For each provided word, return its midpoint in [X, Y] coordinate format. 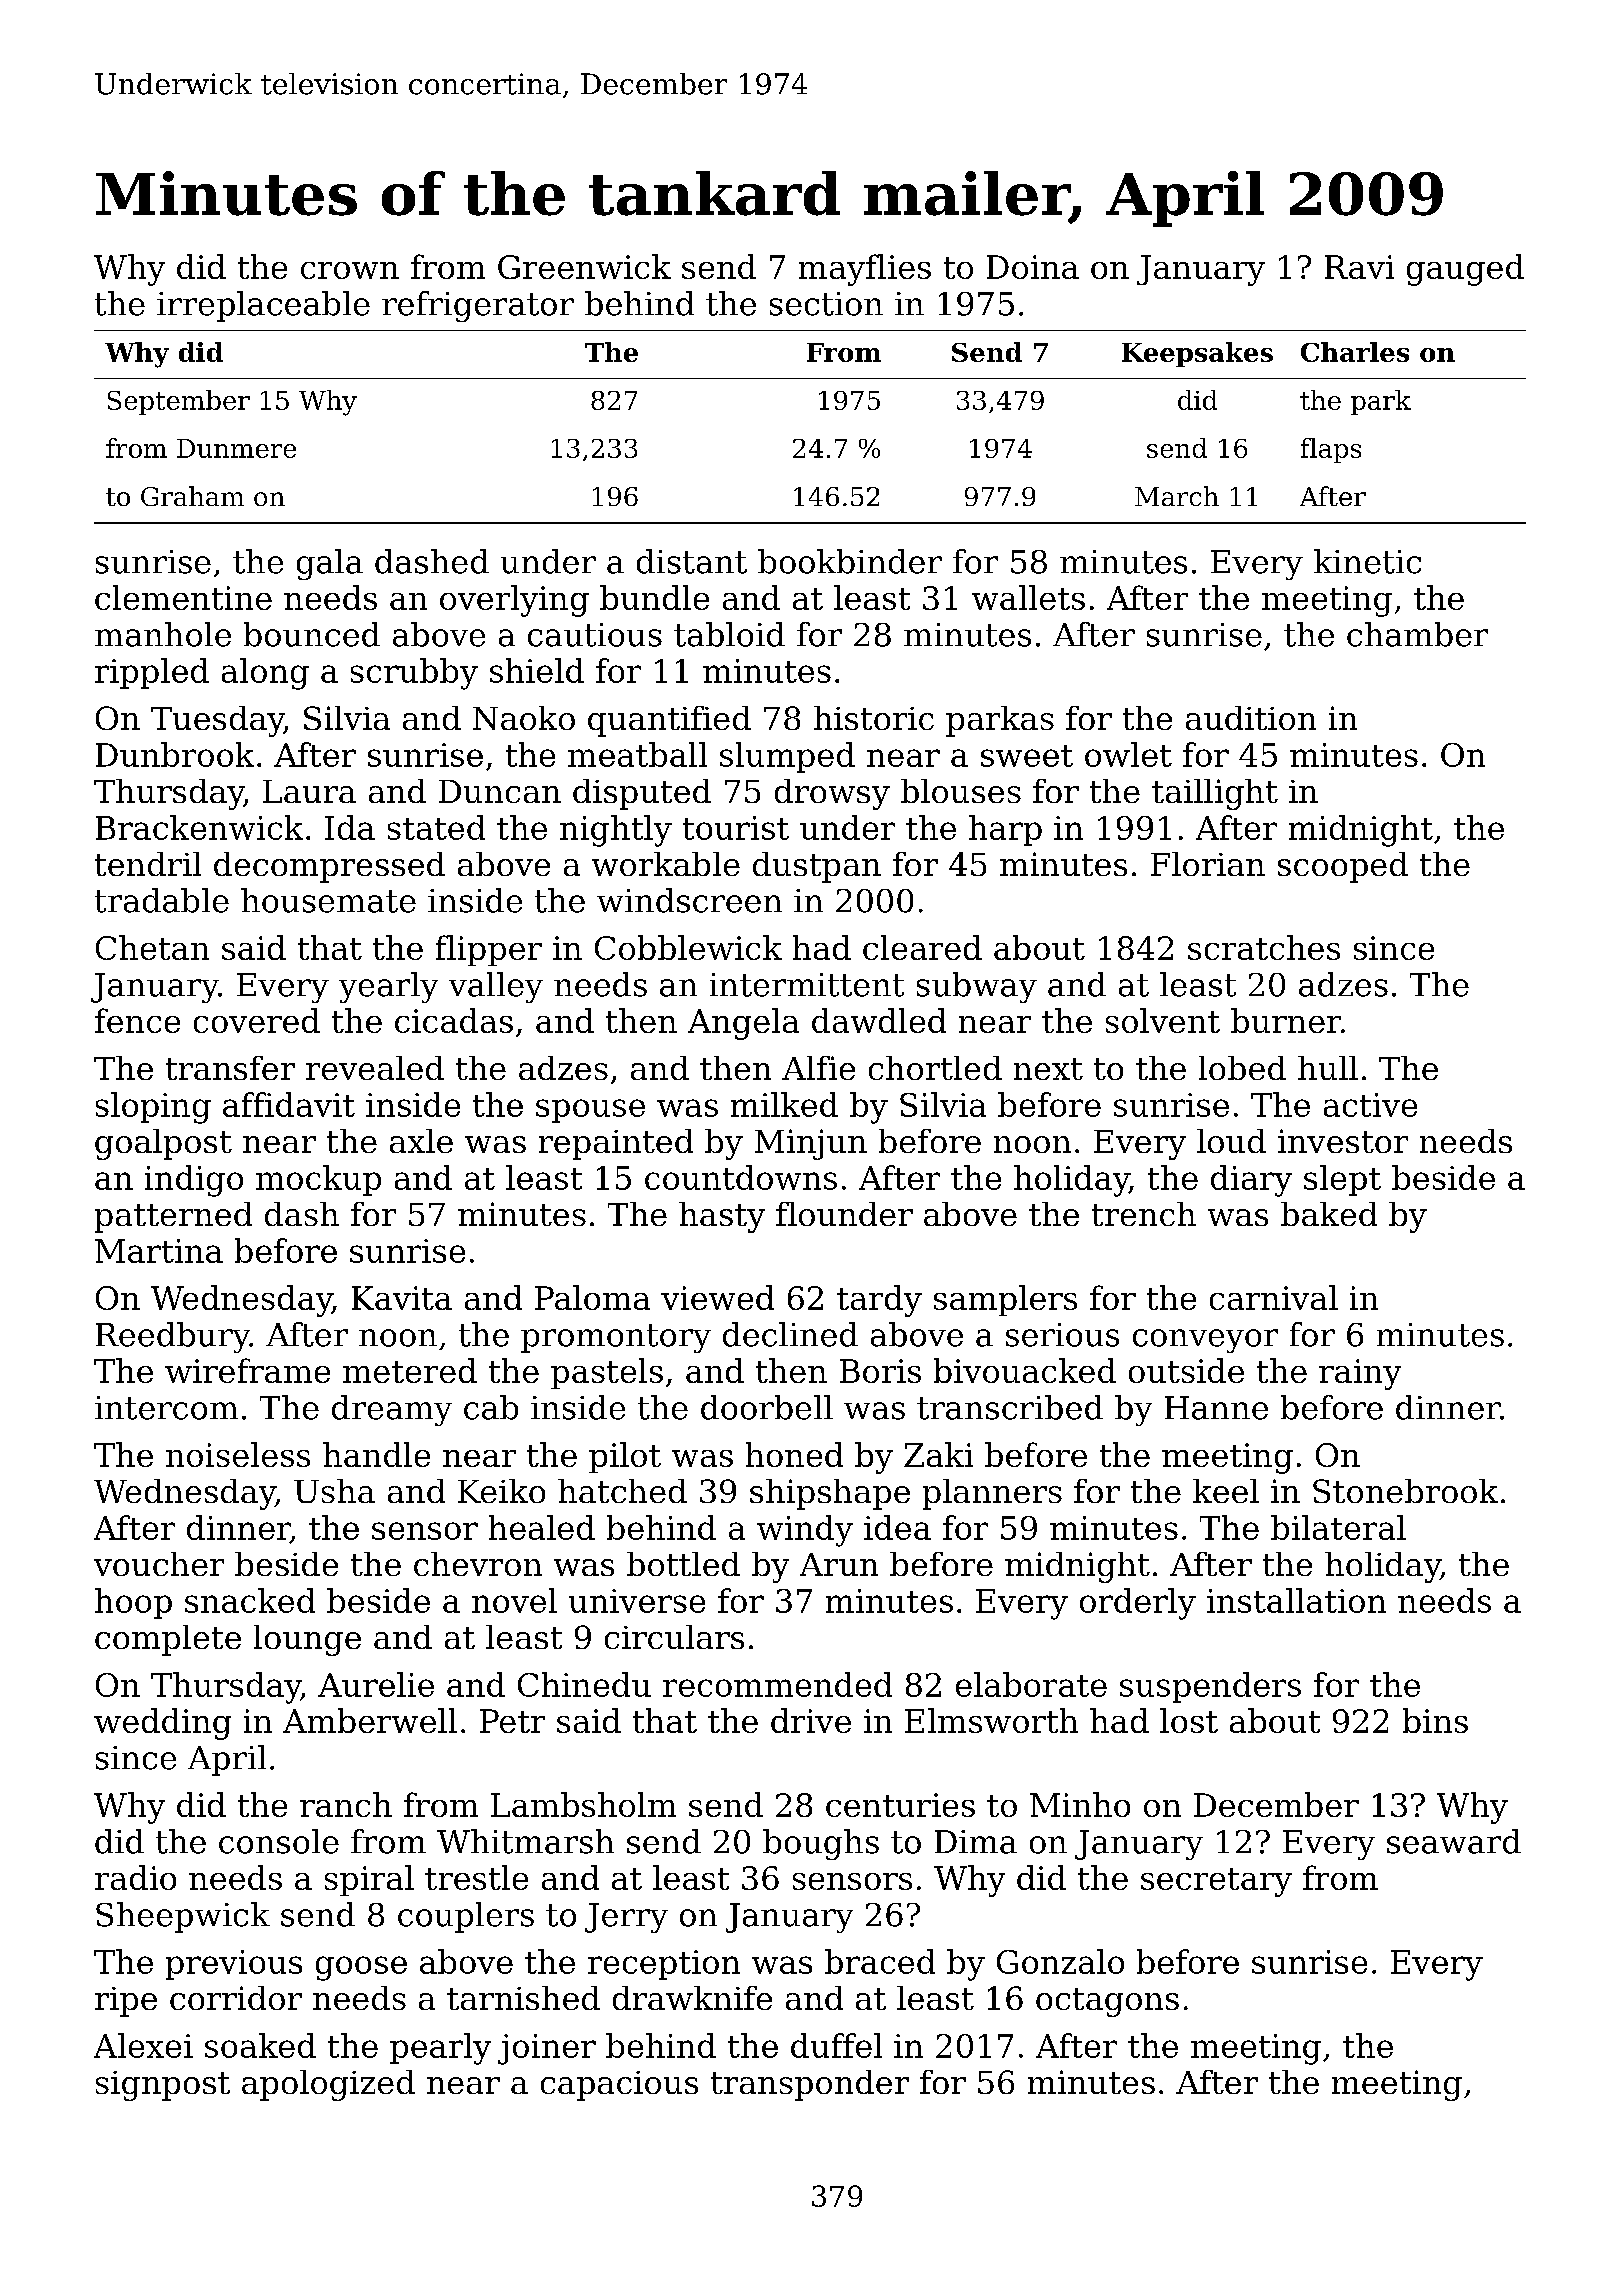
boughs [821, 1844]
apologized [328, 2085]
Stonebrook [1405, 1491]
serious [1062, 1335]
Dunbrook [175, 754]
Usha [334, 1491]
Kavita [402, 1298]
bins [1435, 1720]
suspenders [1210, 1687]
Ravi [1359, 267]
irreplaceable [263, 306]
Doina [1033, 267]
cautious [595, 635]
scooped [1343, 867]
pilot [625, 1457]
